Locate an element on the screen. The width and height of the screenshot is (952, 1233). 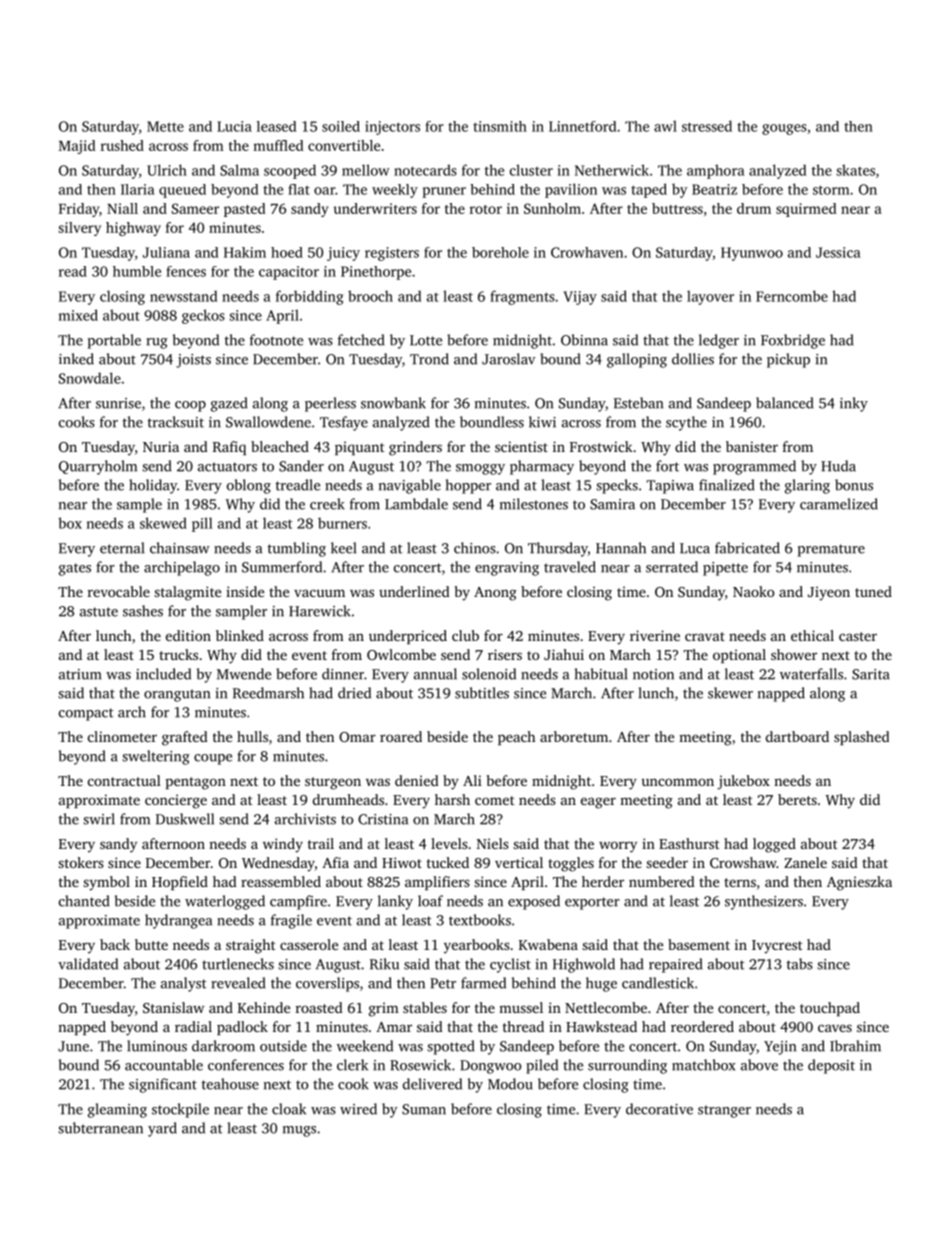
Suman is located at coordinates (424, 1109).
